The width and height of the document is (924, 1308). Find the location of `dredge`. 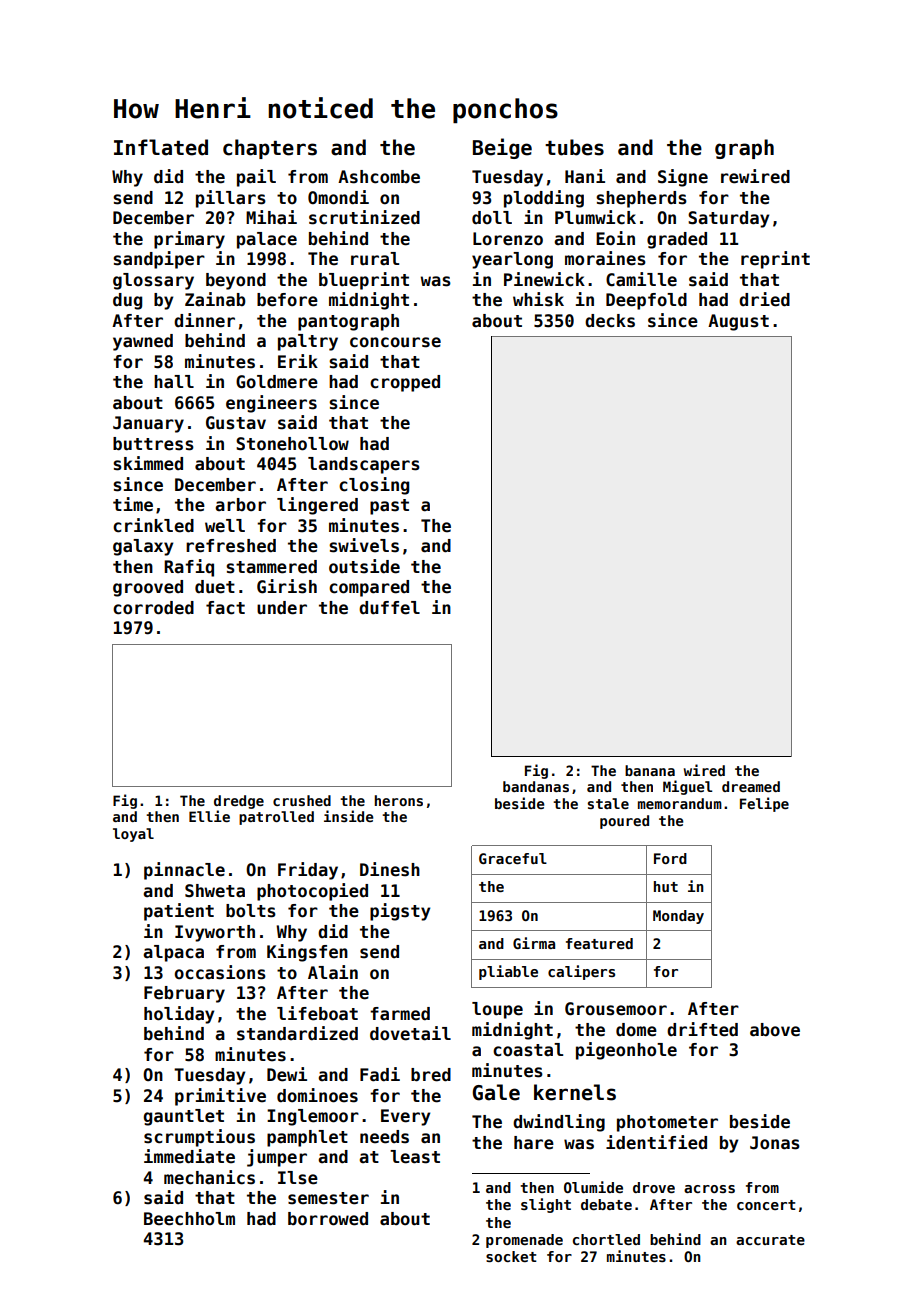

dredge is located at coordinates (239, 802).
